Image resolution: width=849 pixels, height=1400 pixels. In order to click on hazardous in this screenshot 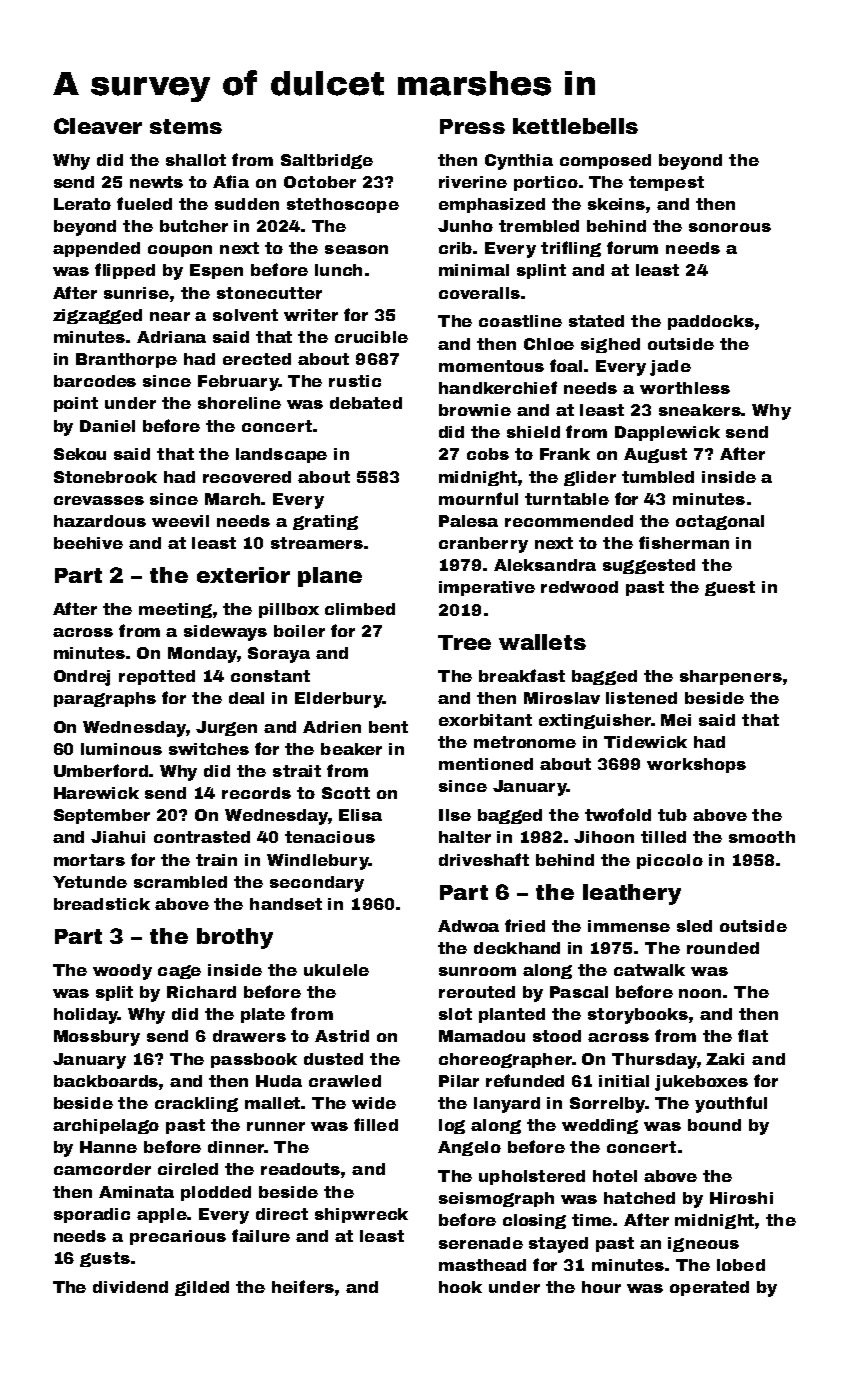, I will do `click(100, 521)`.
